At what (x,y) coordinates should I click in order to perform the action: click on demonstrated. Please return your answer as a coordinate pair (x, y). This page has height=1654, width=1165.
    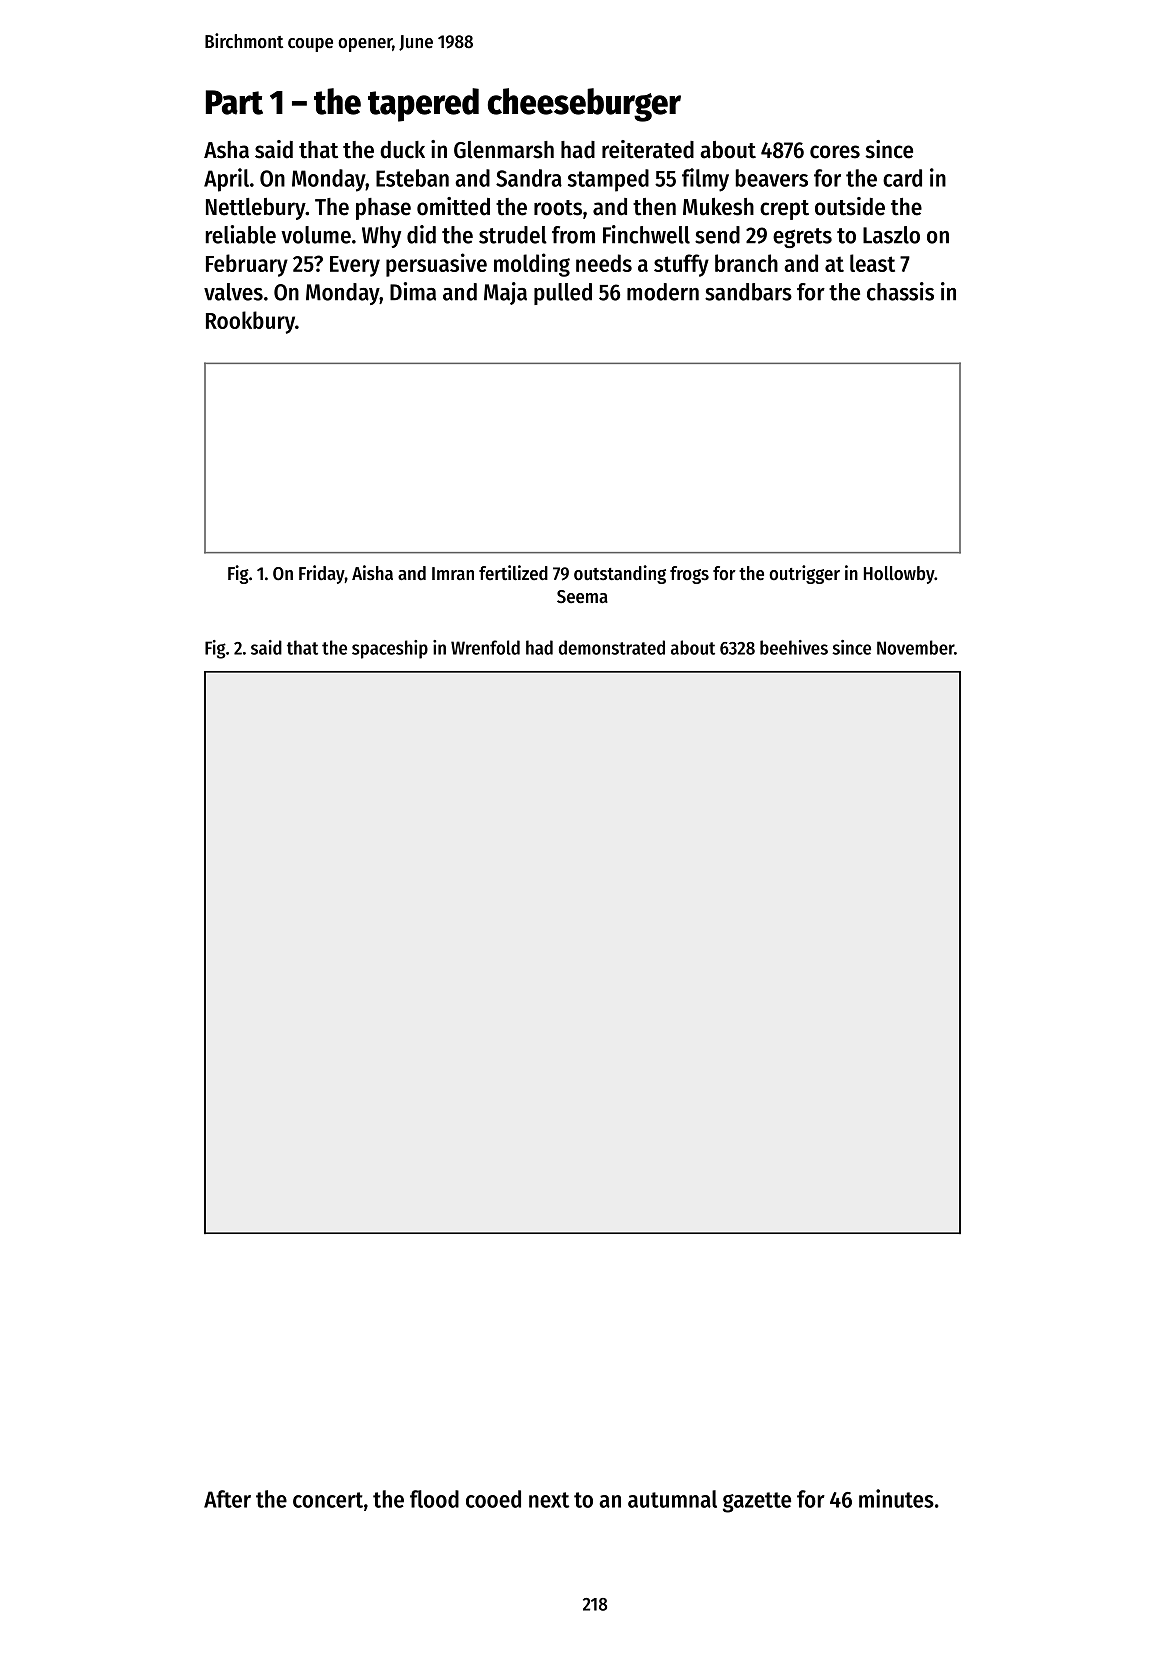
    Looking at the image, I should click on (612, 647).
